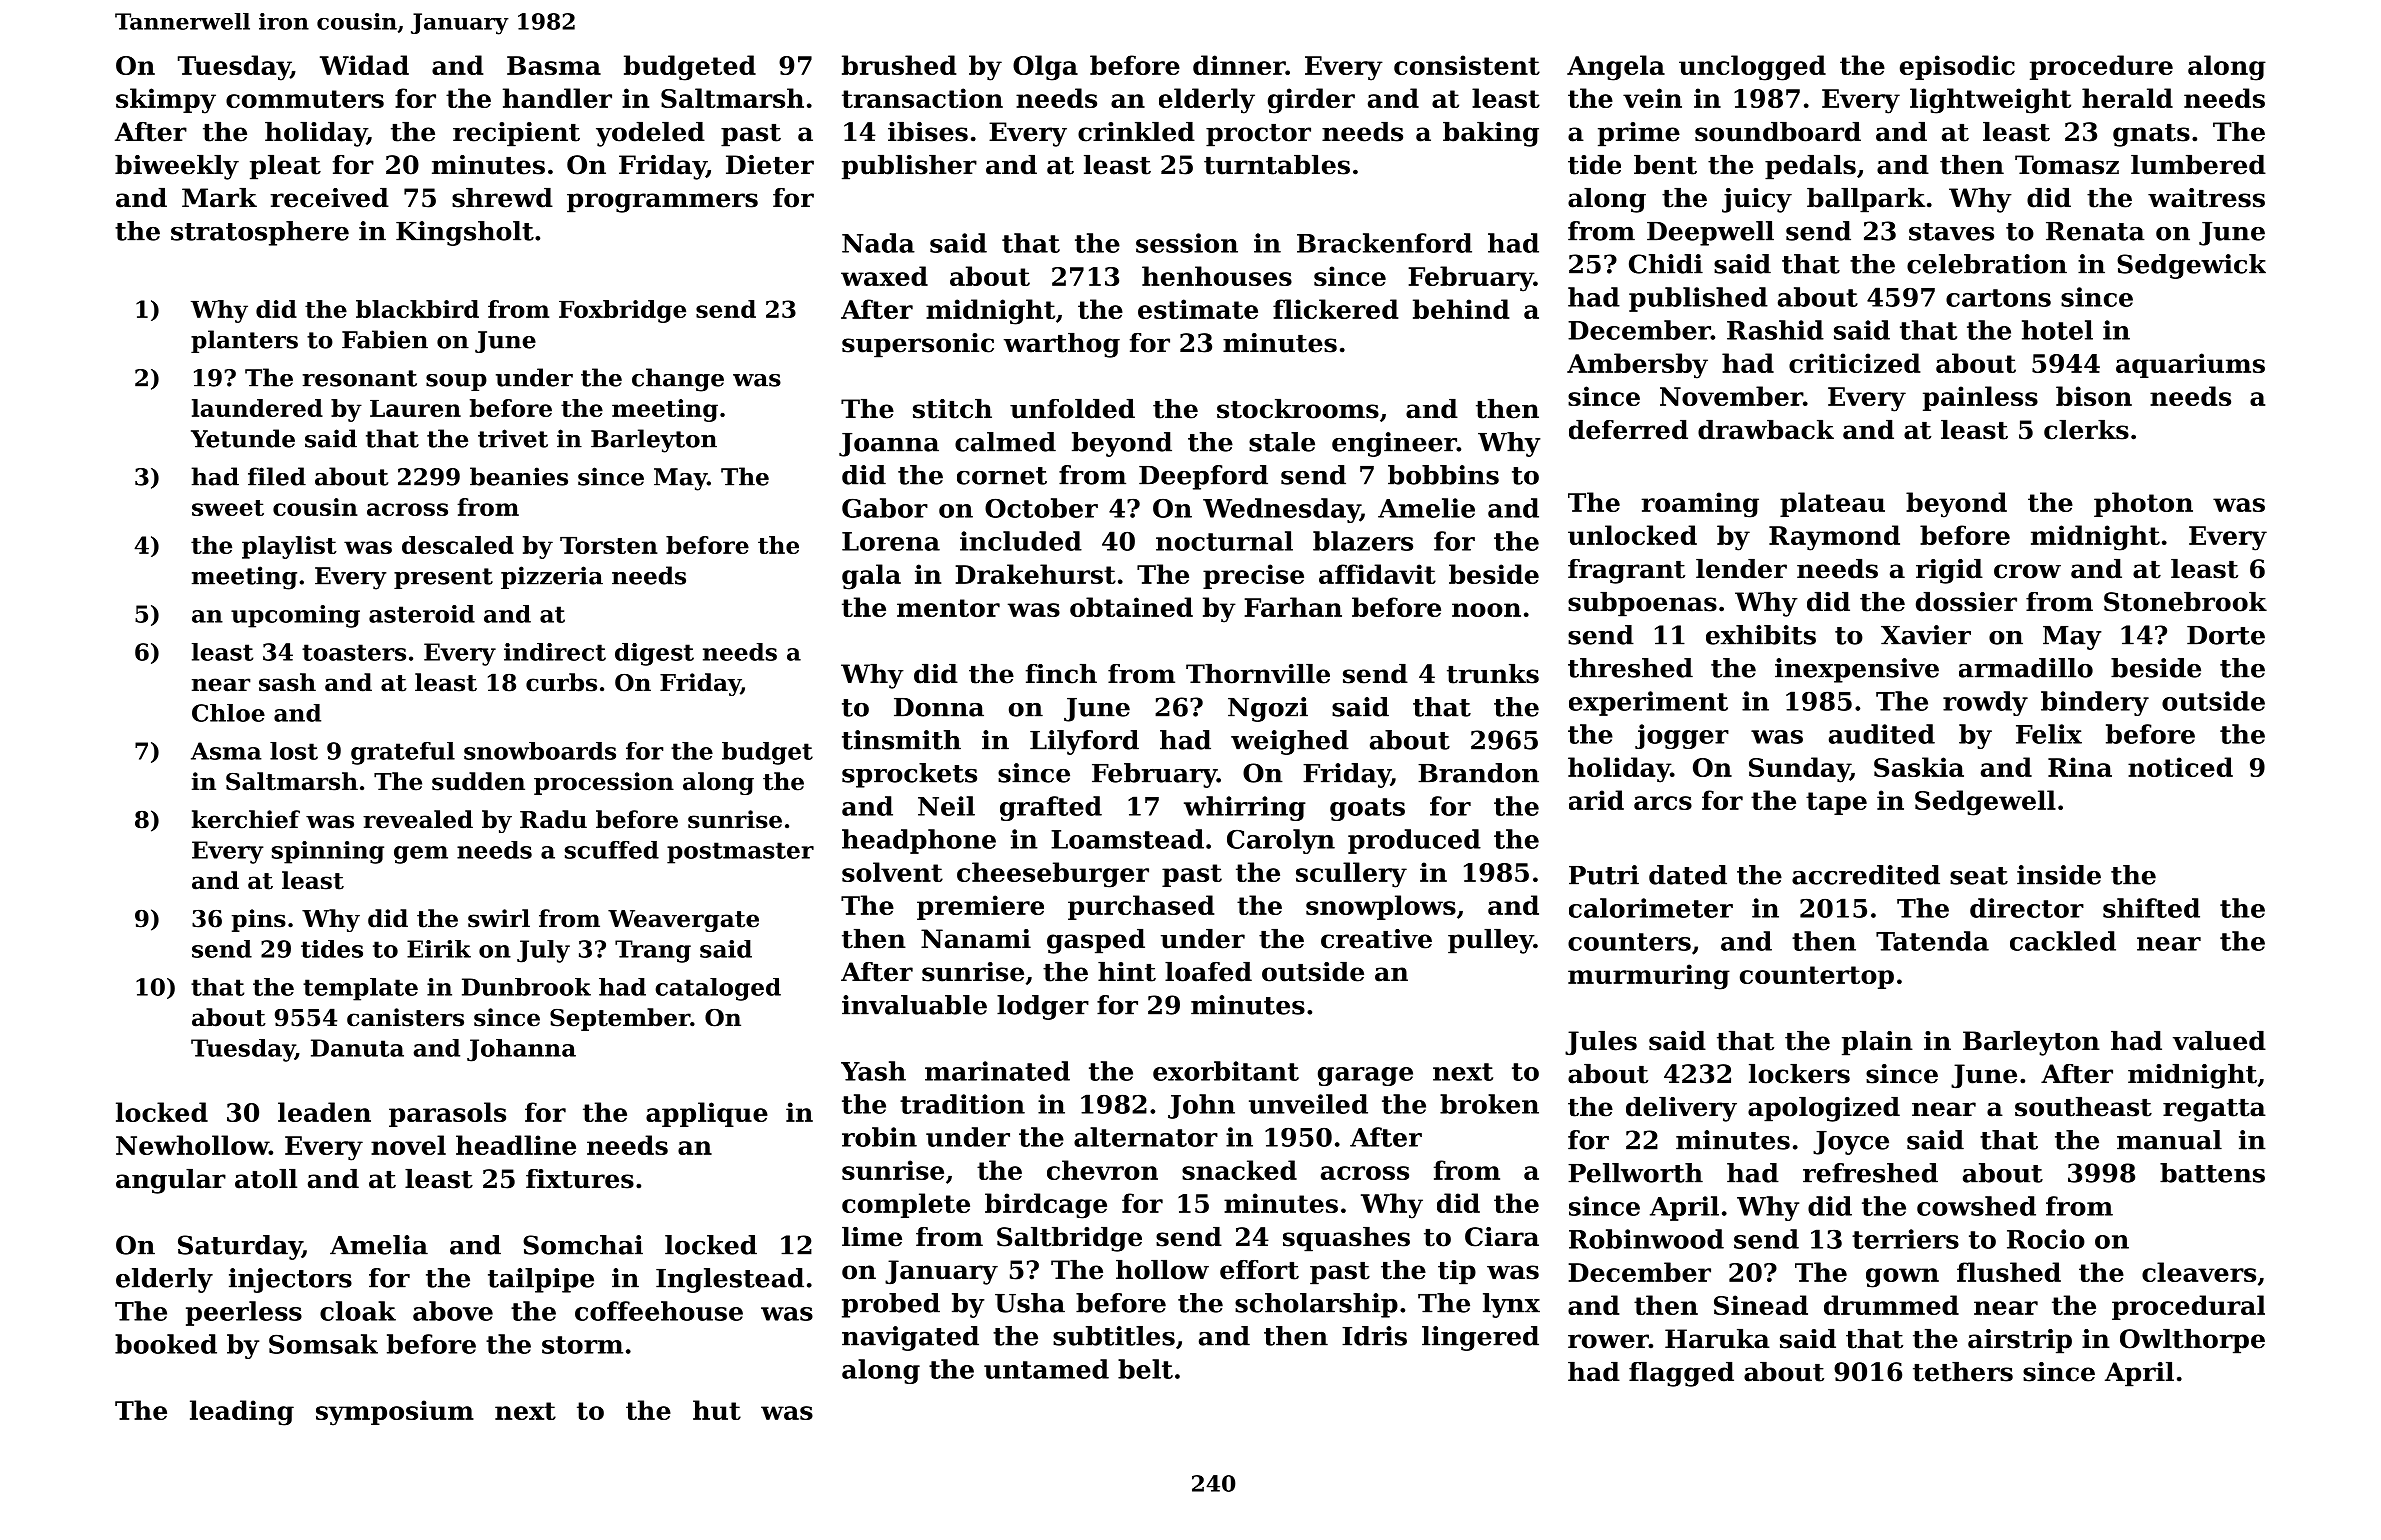 The image size is (2381, 1540). I want to click on unclogged, so click(1752, 68).
